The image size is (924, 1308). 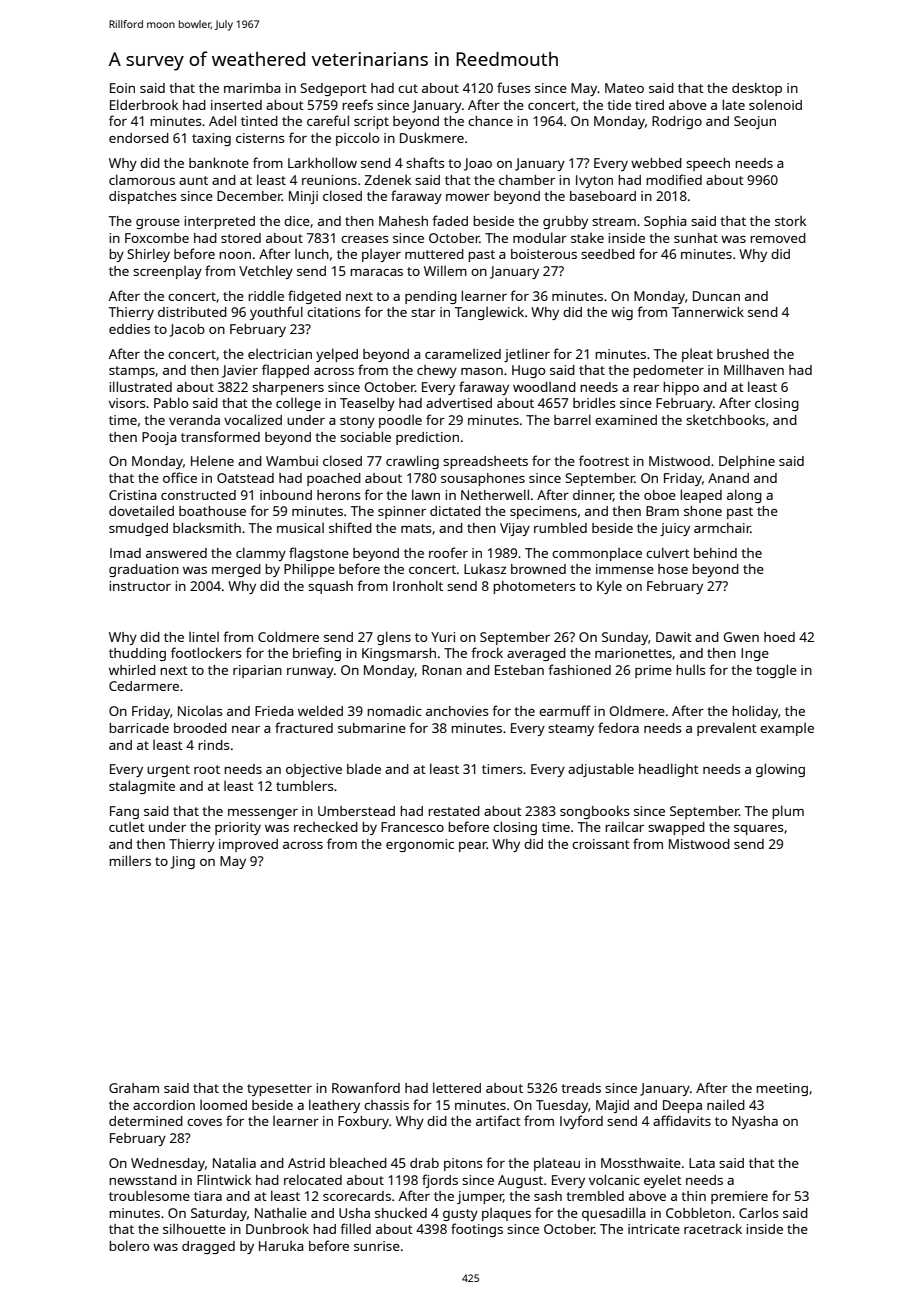 What do you see at coordinates (597, 554) in the screenshot?
I see `commonplace` at bounding box center [597, 554].
